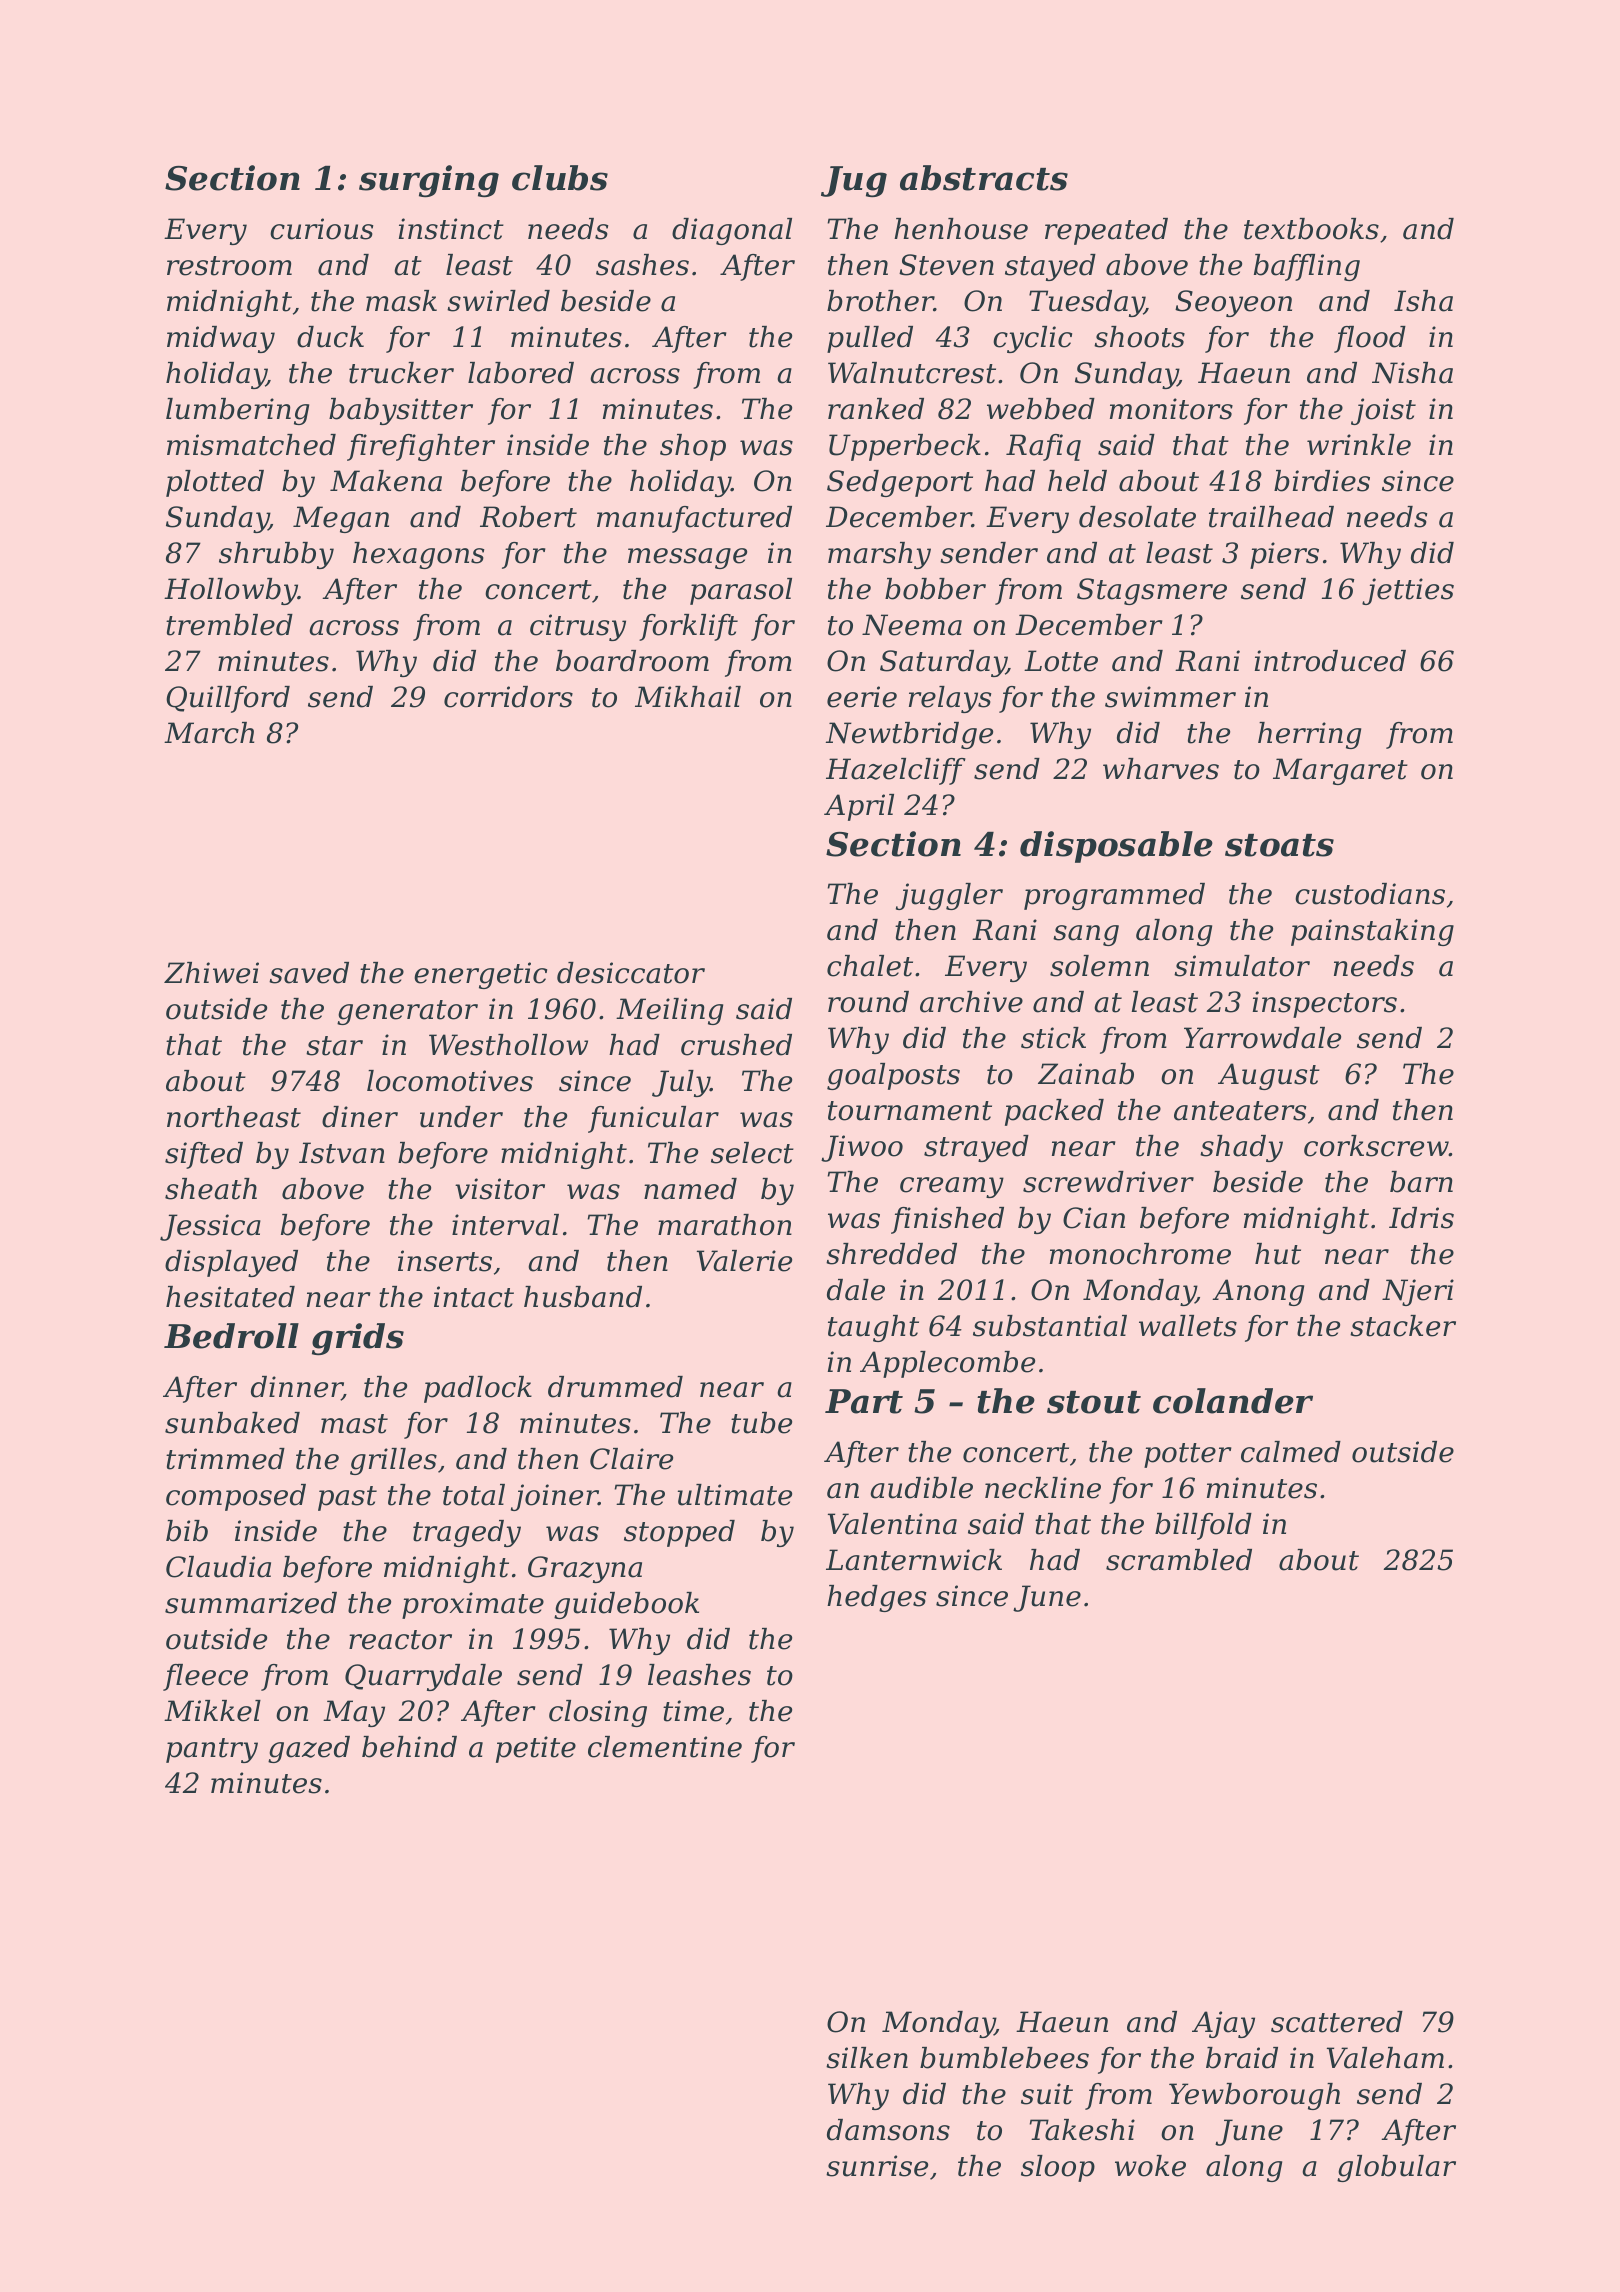  What do you see at coordinates (598, 1713) in the image?
I see `closing` at bounding box center [598, 1713].
